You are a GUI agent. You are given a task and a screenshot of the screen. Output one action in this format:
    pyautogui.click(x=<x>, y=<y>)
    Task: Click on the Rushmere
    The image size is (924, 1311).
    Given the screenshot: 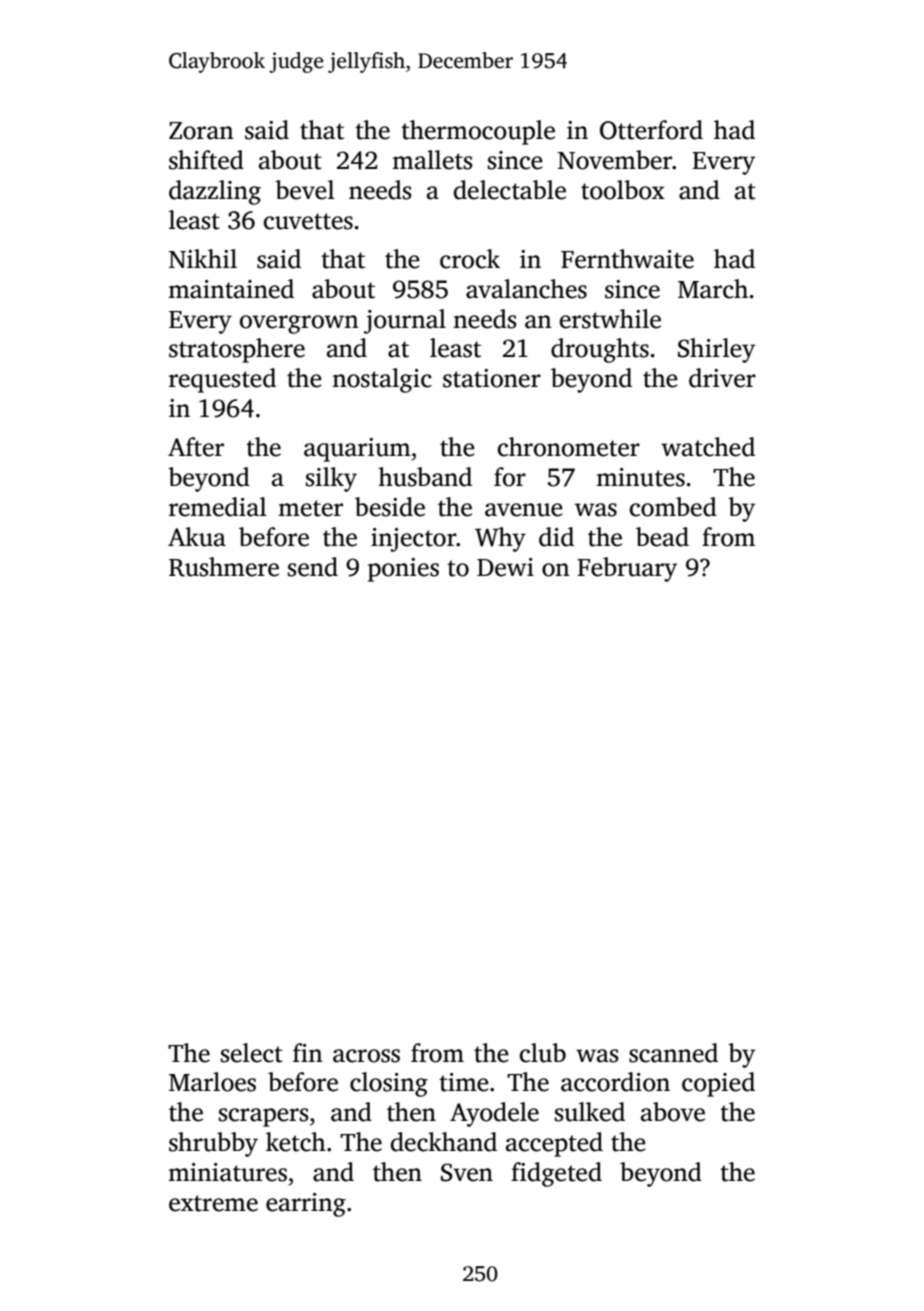 What is the action you would take?
    pyautogui.click(x=224, y=567)
